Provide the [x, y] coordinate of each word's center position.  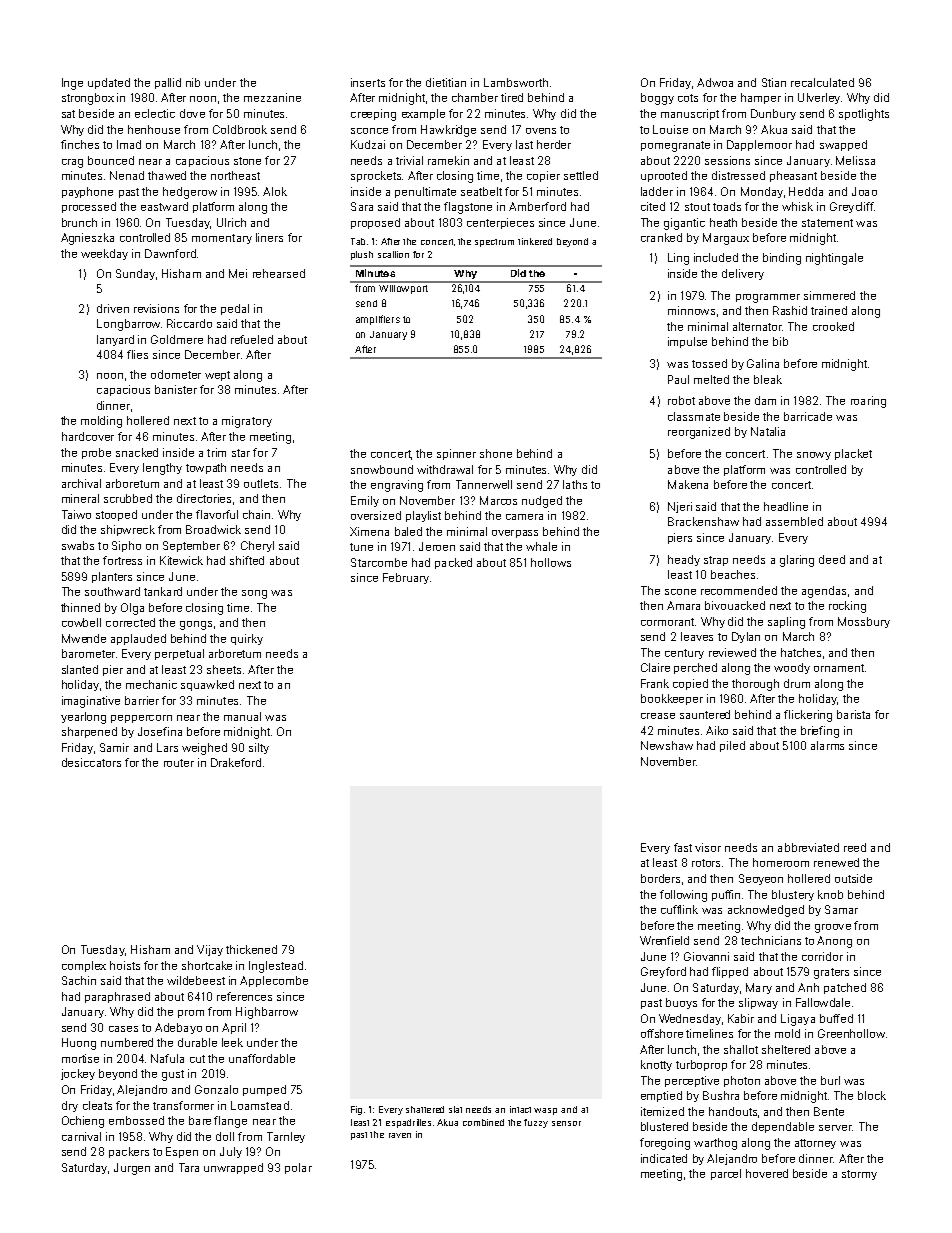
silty [259, 748]
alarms [827, 745]
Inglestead [276, 967]
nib [193, 82]
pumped [264, 1090]
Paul [678, 379]
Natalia [768, 431]
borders [660, 878]
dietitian [446, 82]
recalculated [822, 82]
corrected [130, 622]
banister [176, 389]
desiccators [91, 762]
